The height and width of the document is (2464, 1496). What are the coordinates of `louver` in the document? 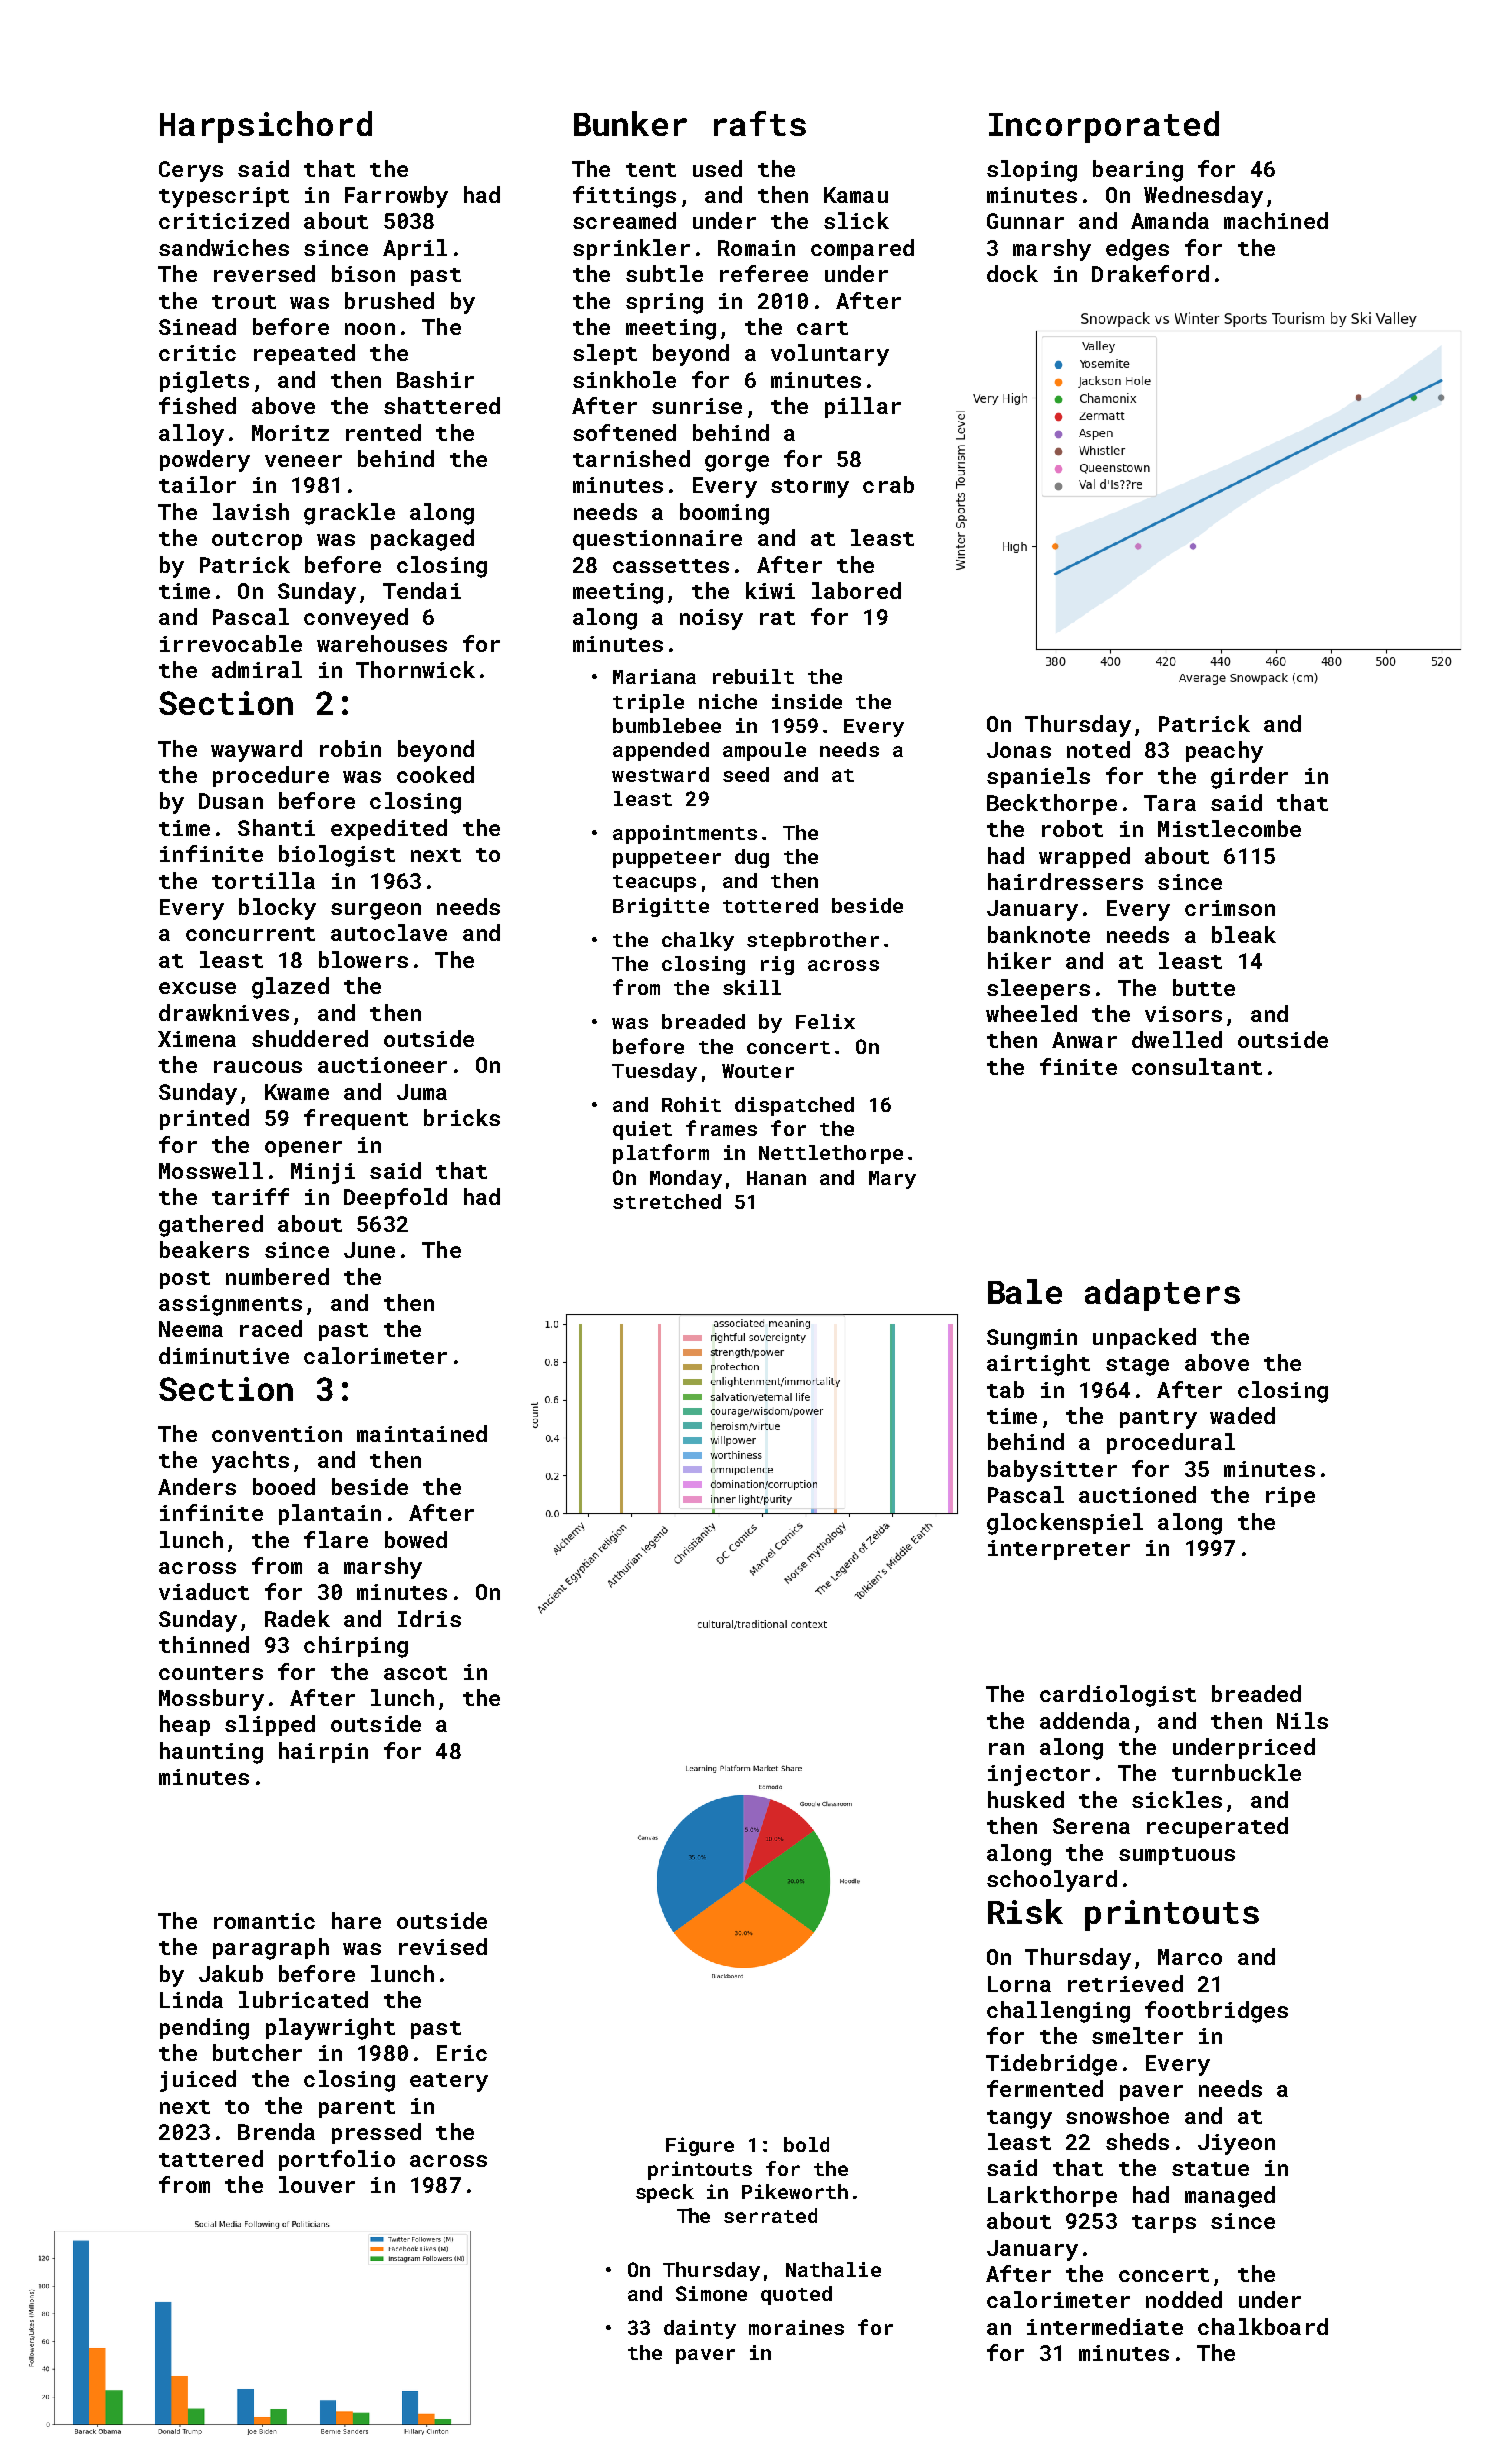 It's located at (317, 2184).
